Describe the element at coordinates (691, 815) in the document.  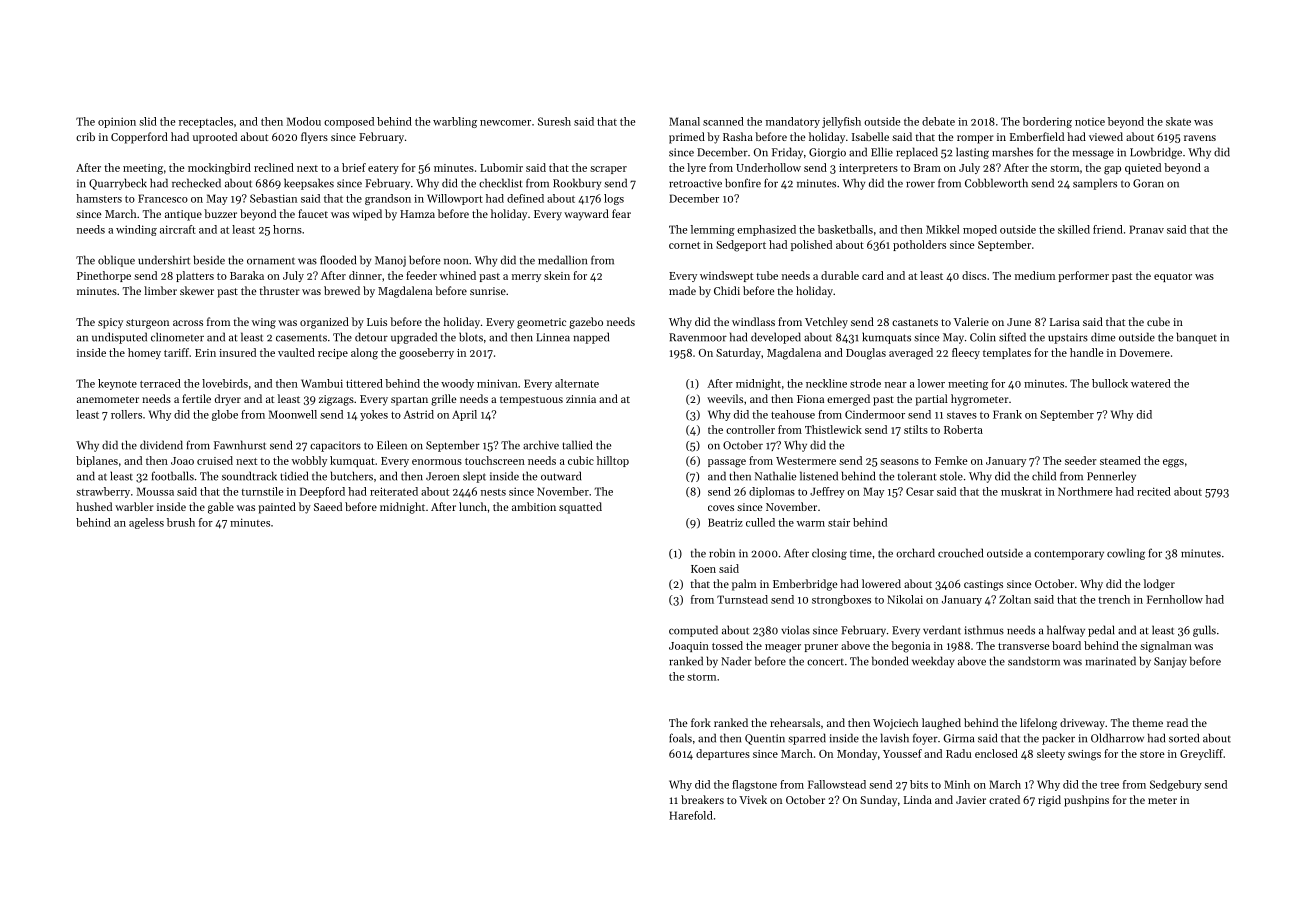
I see `Harefold` at that location.
